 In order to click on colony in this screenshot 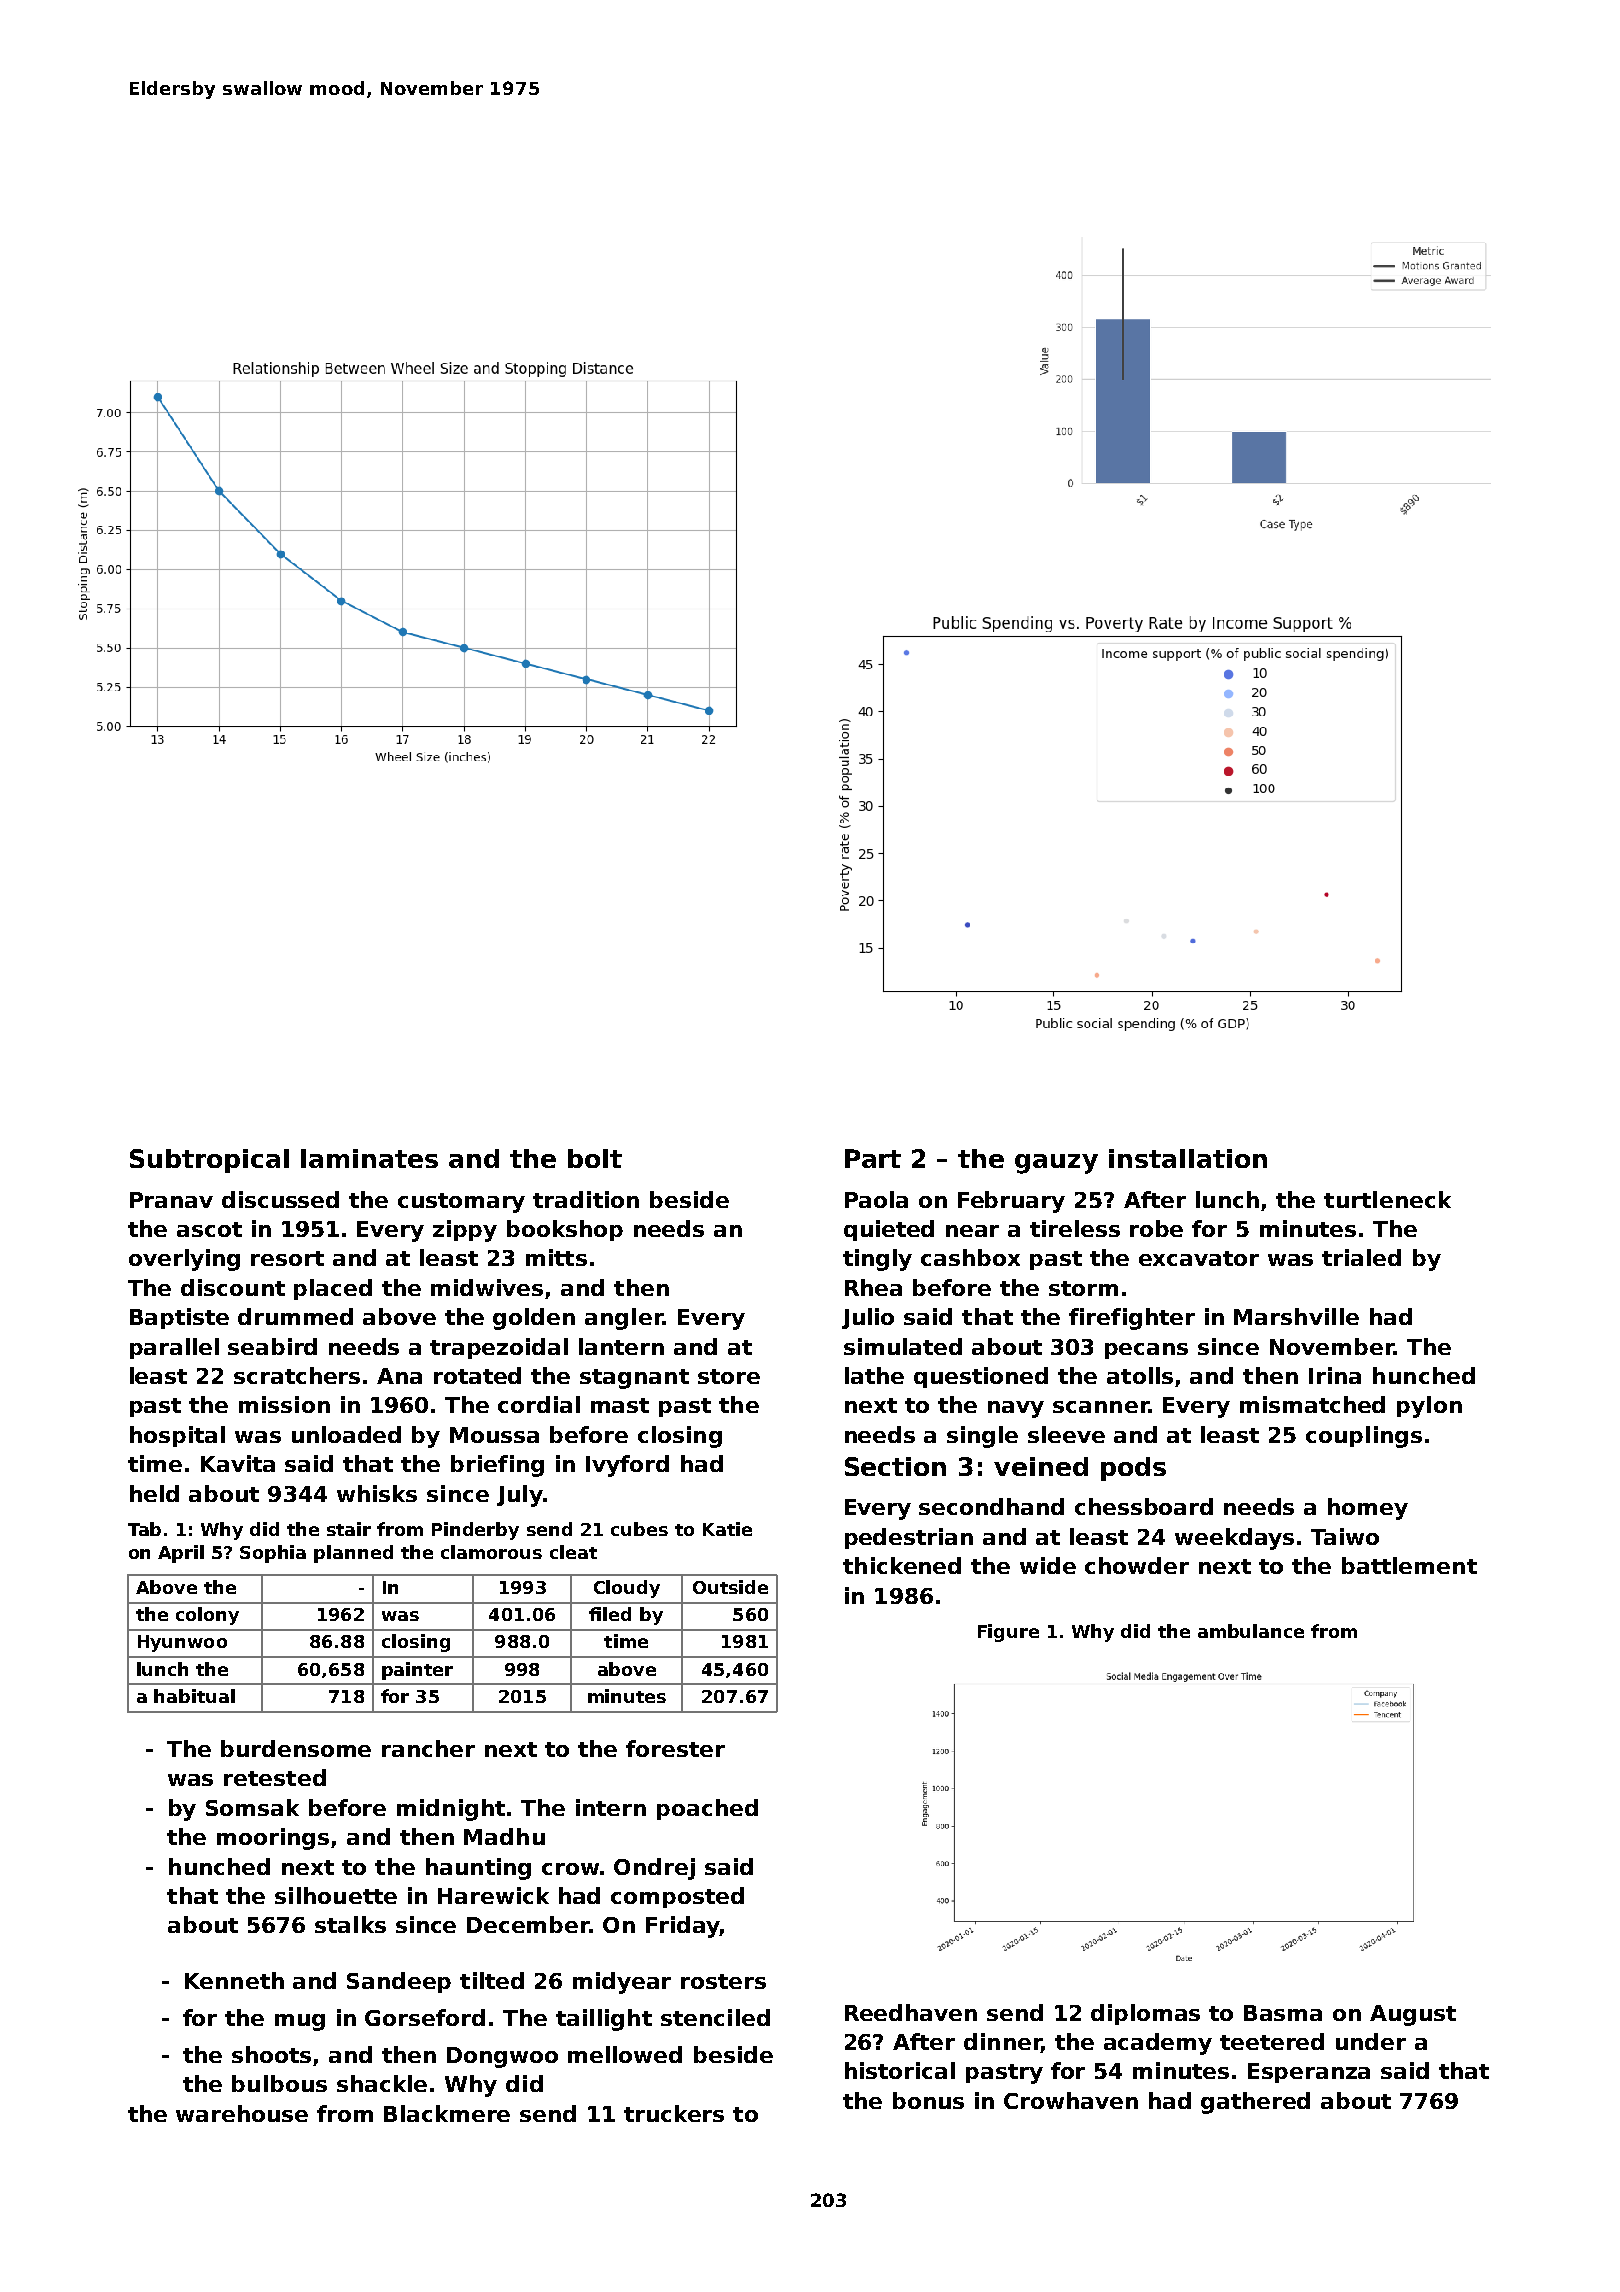, I will do `click(207, 1616)`.
